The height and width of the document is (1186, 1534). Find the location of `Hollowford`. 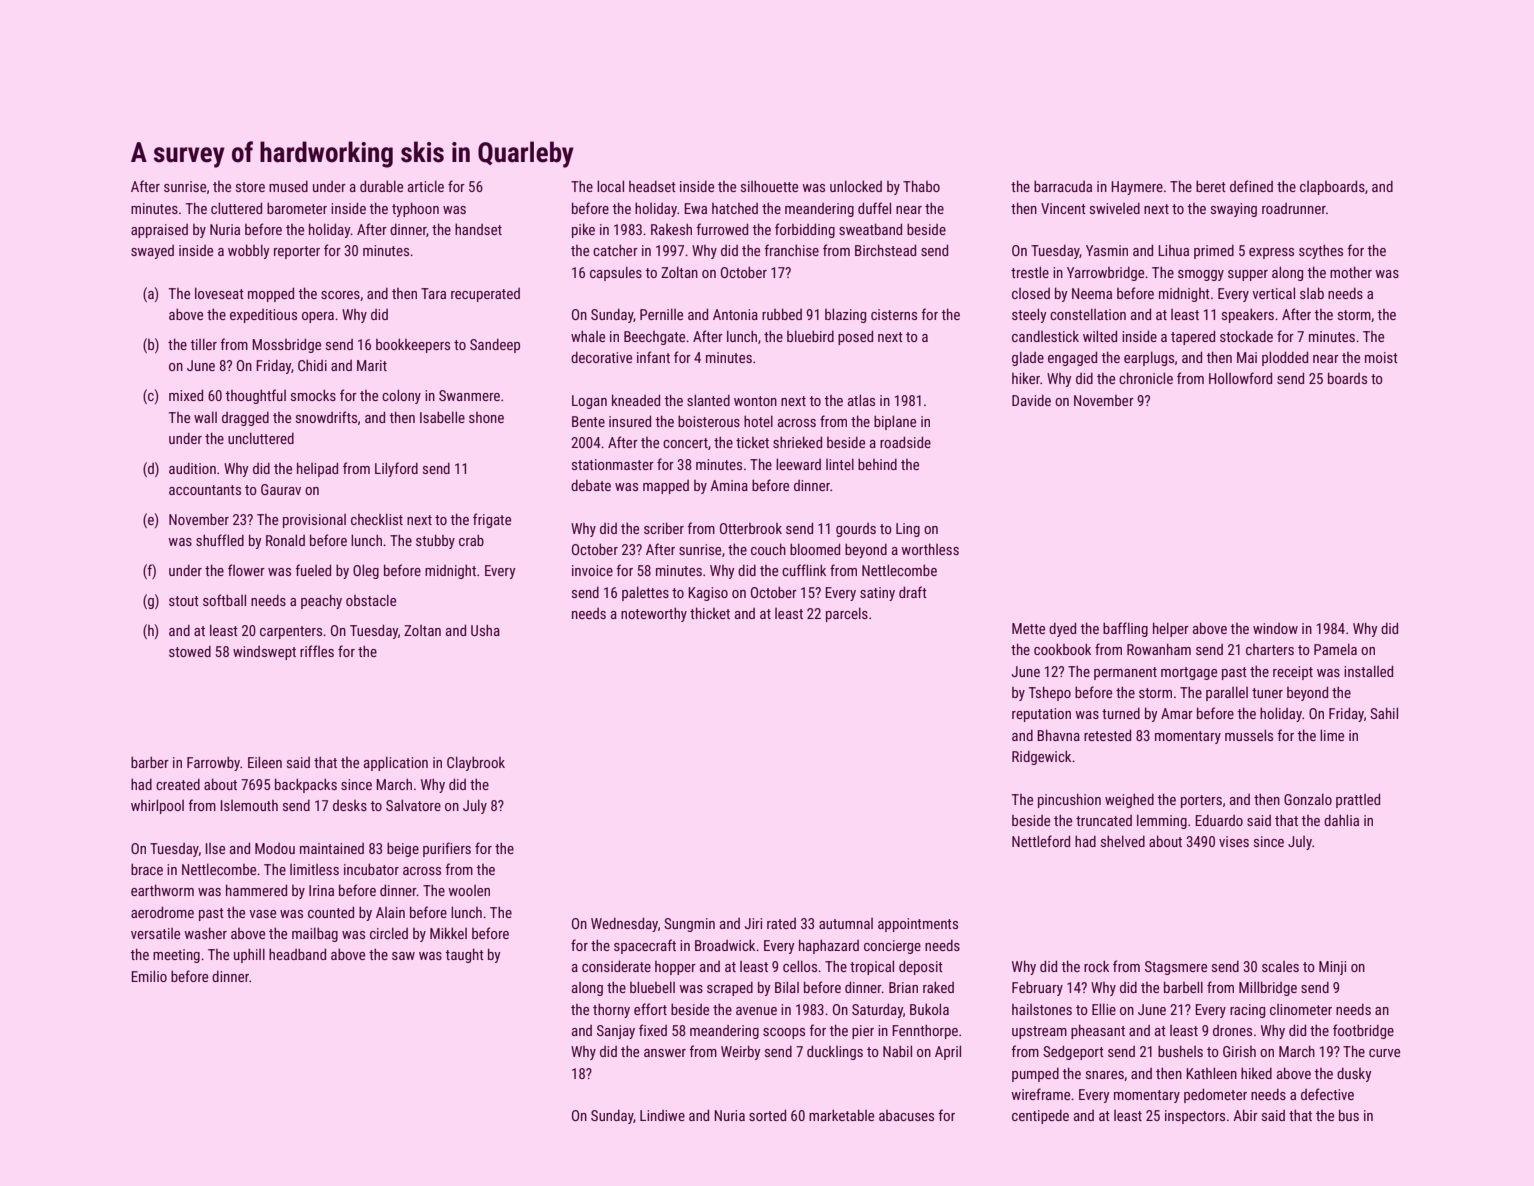

Hollowford is located at coordinates (1240, 378).
